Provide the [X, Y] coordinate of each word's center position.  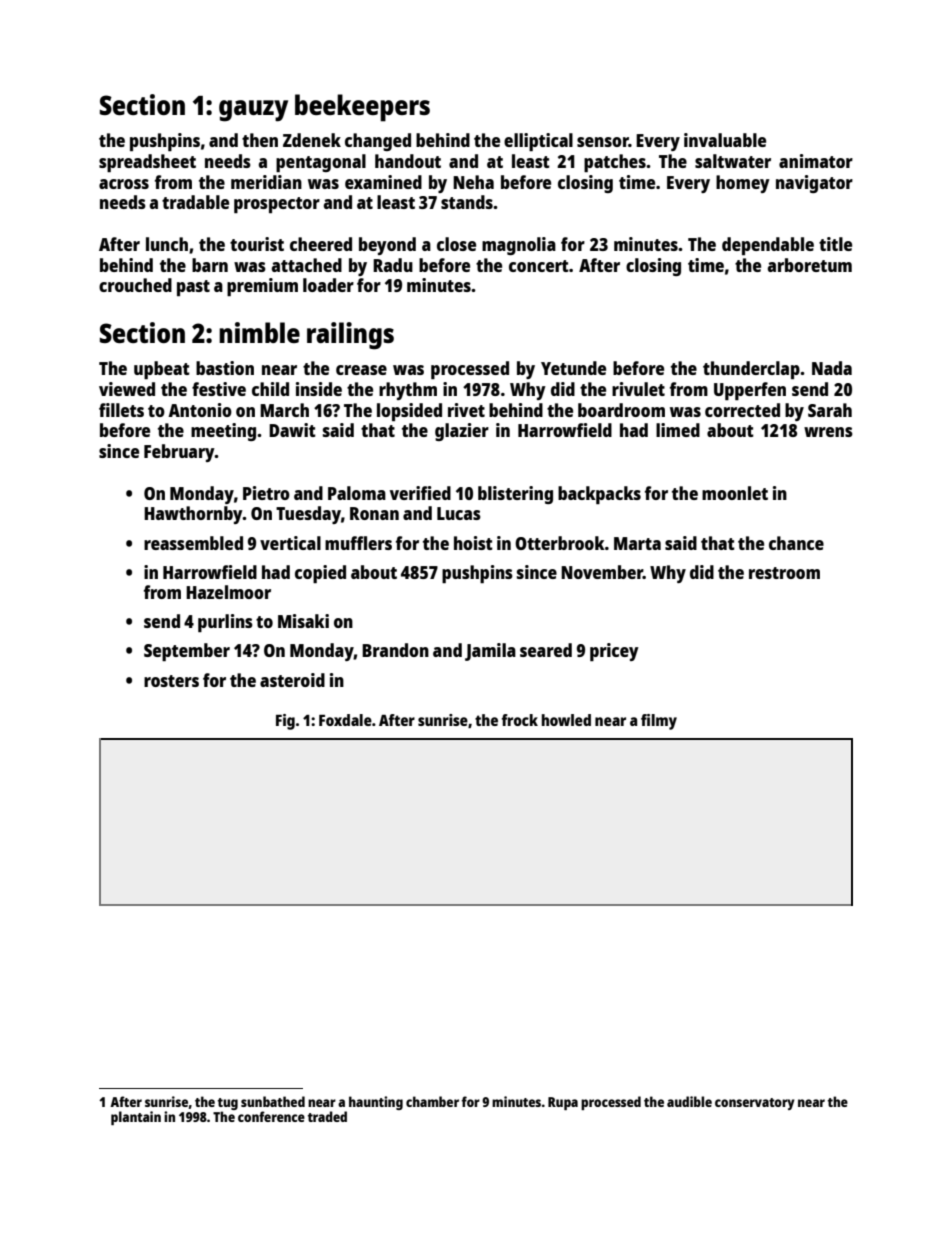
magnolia [519, 246]
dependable [768, 246]
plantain [136, 1118]
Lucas [459, 513]
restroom [784, 573]
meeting [223, 432]
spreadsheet [147, 163]
